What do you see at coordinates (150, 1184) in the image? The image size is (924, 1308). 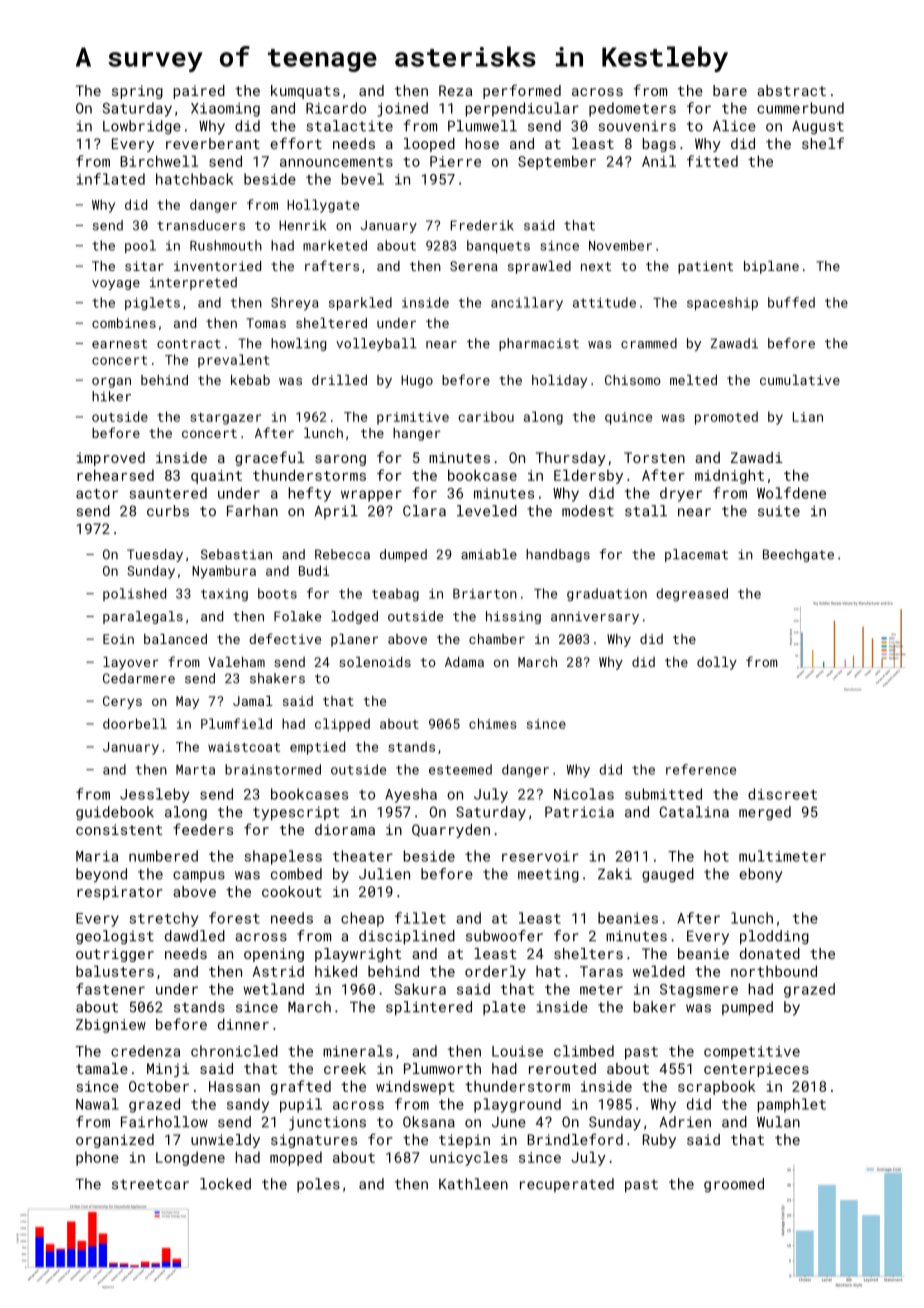 I see `streetcar` at bounding box center [150, 1184].
